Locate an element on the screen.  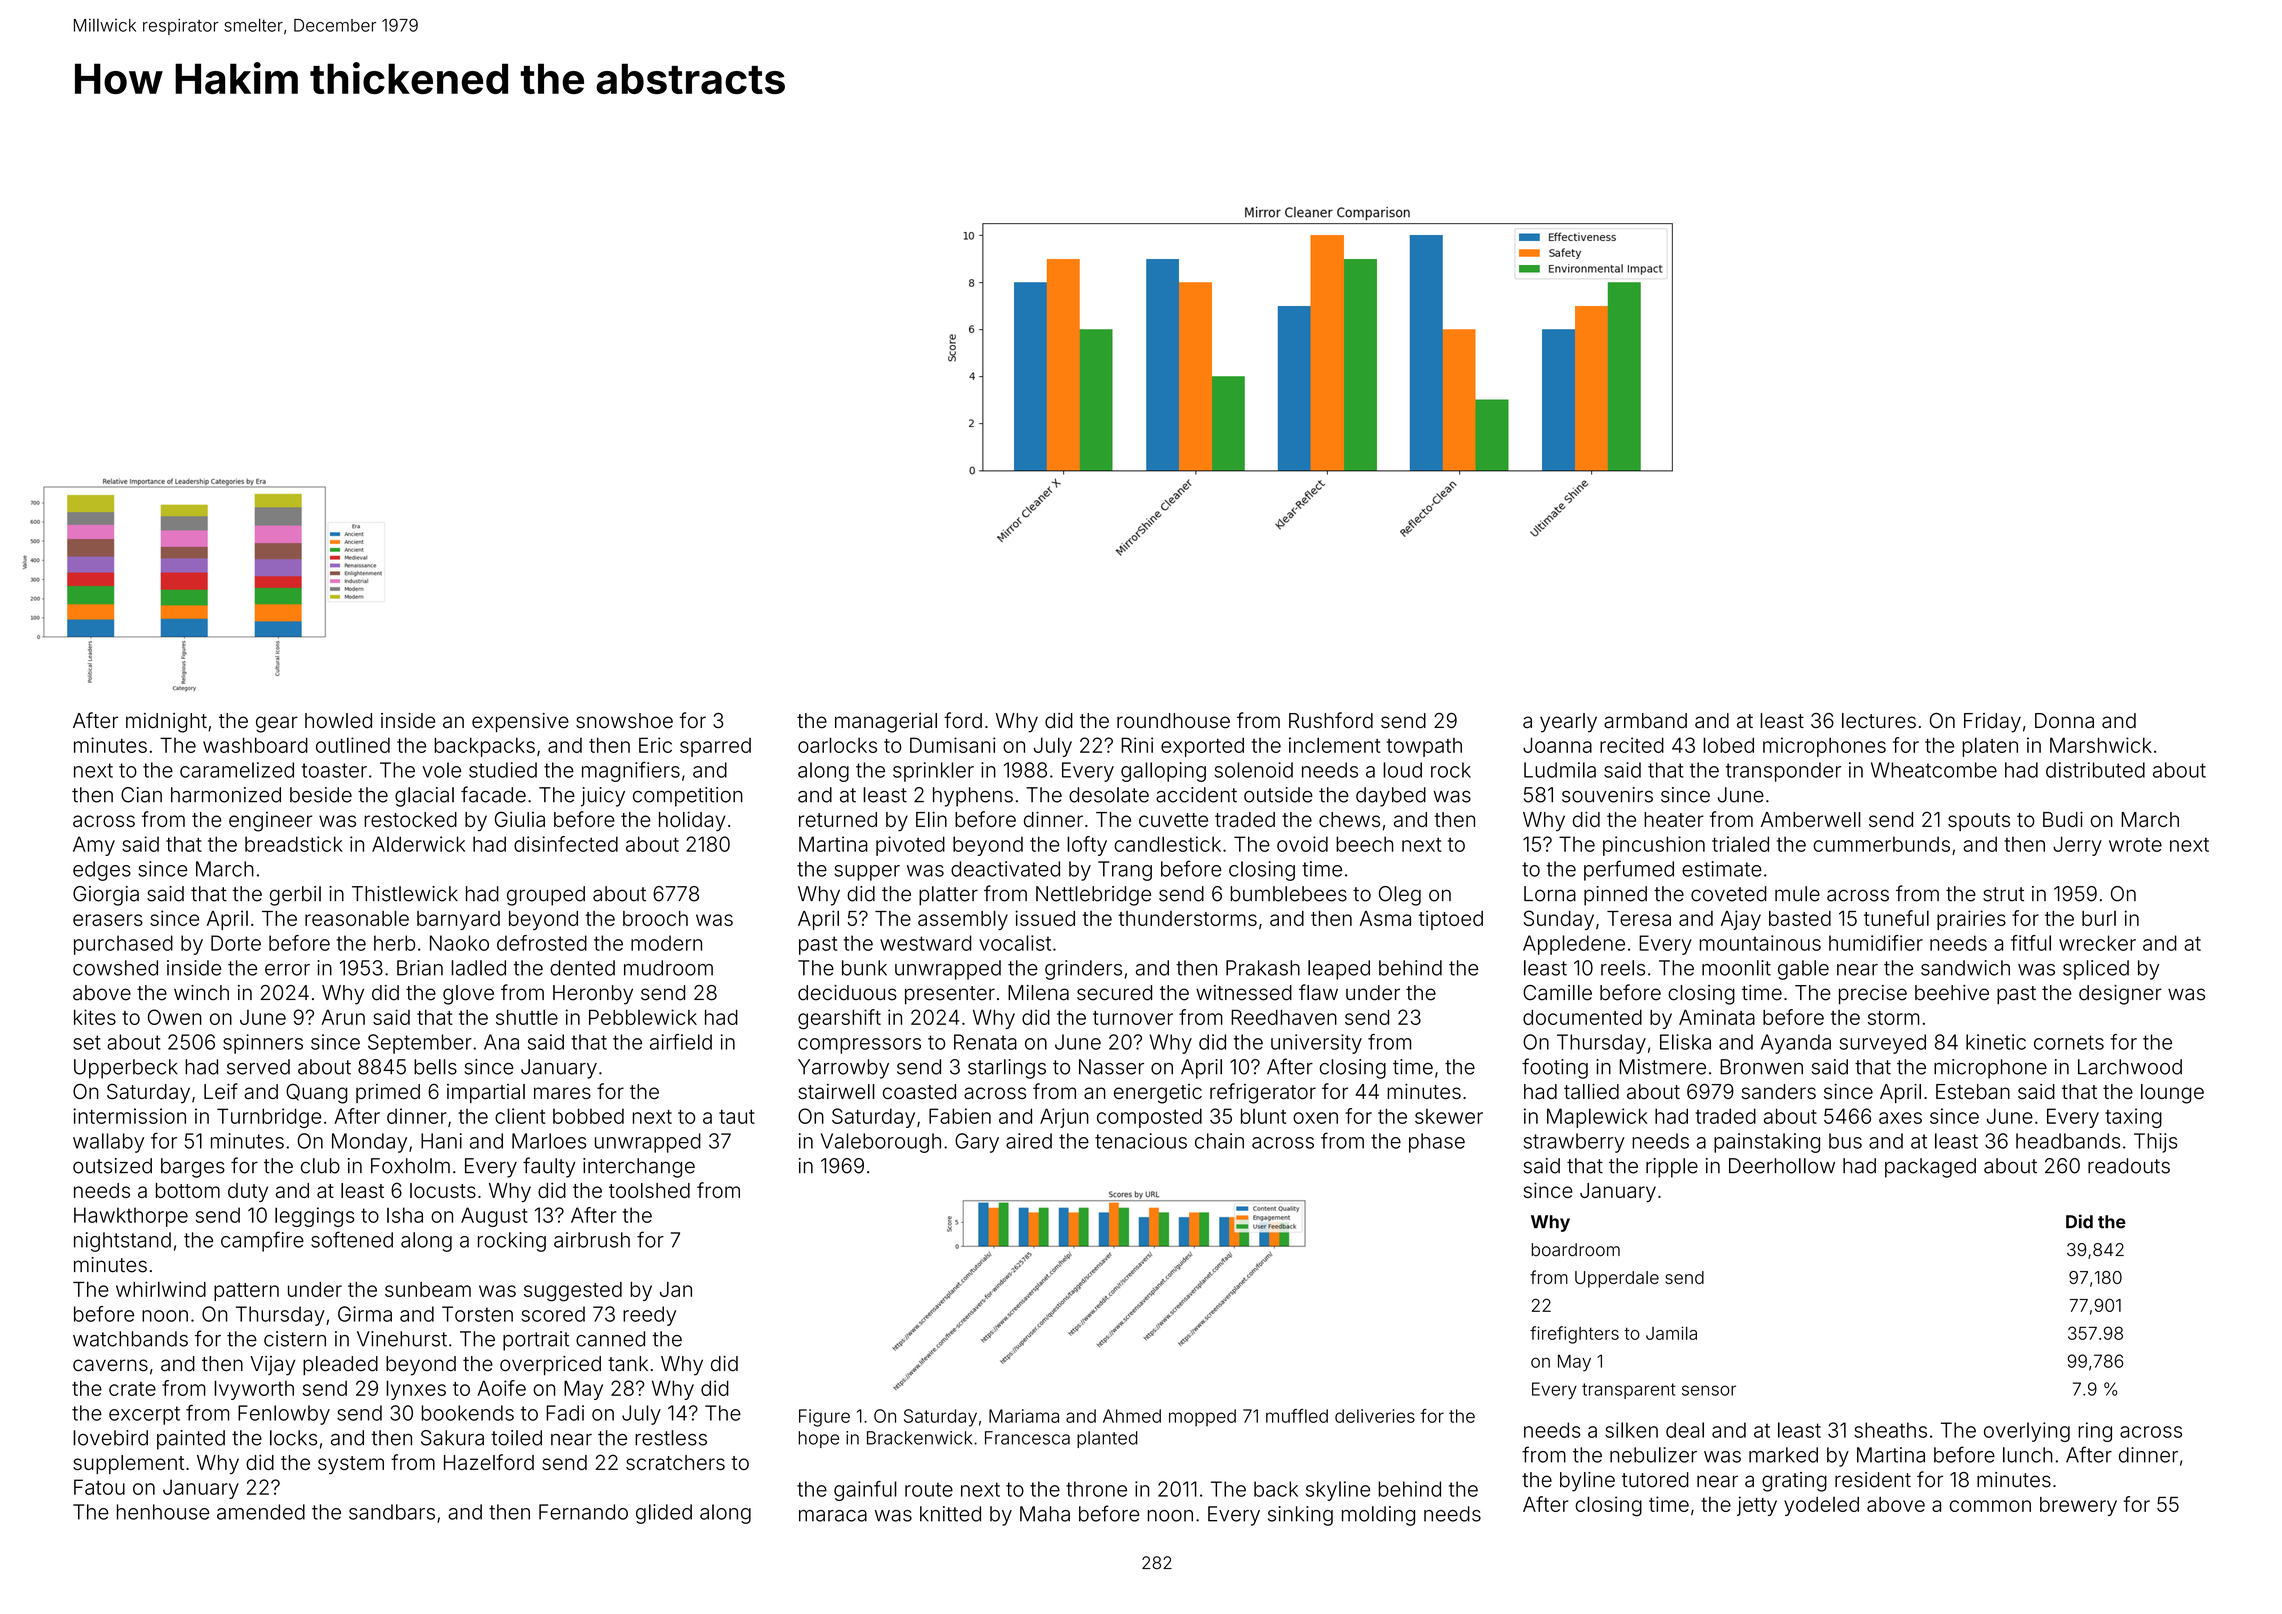
chain is located at coordinates (1219, 1141).
